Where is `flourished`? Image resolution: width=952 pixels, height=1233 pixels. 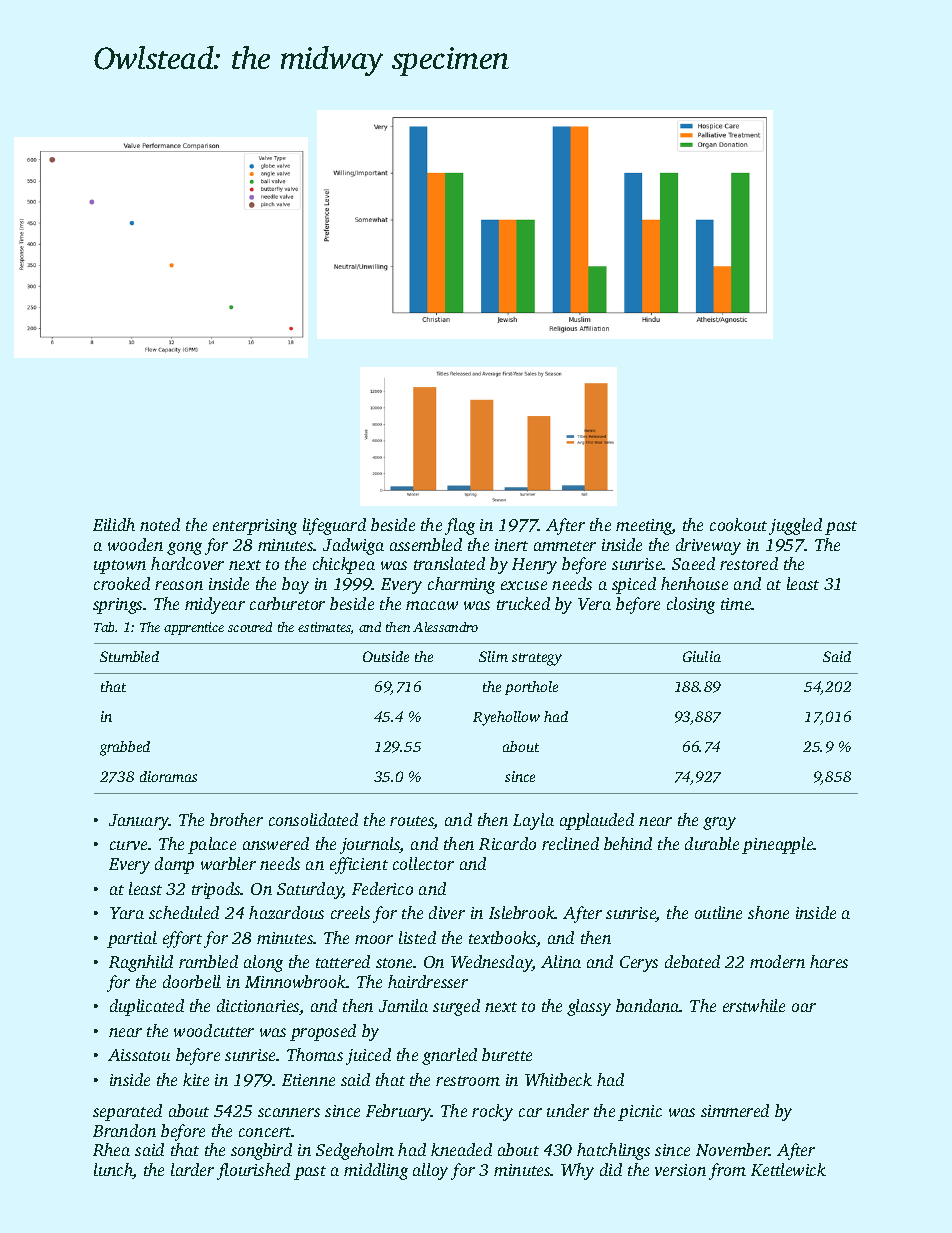
flourished is located at coordinates (253, 1171).
